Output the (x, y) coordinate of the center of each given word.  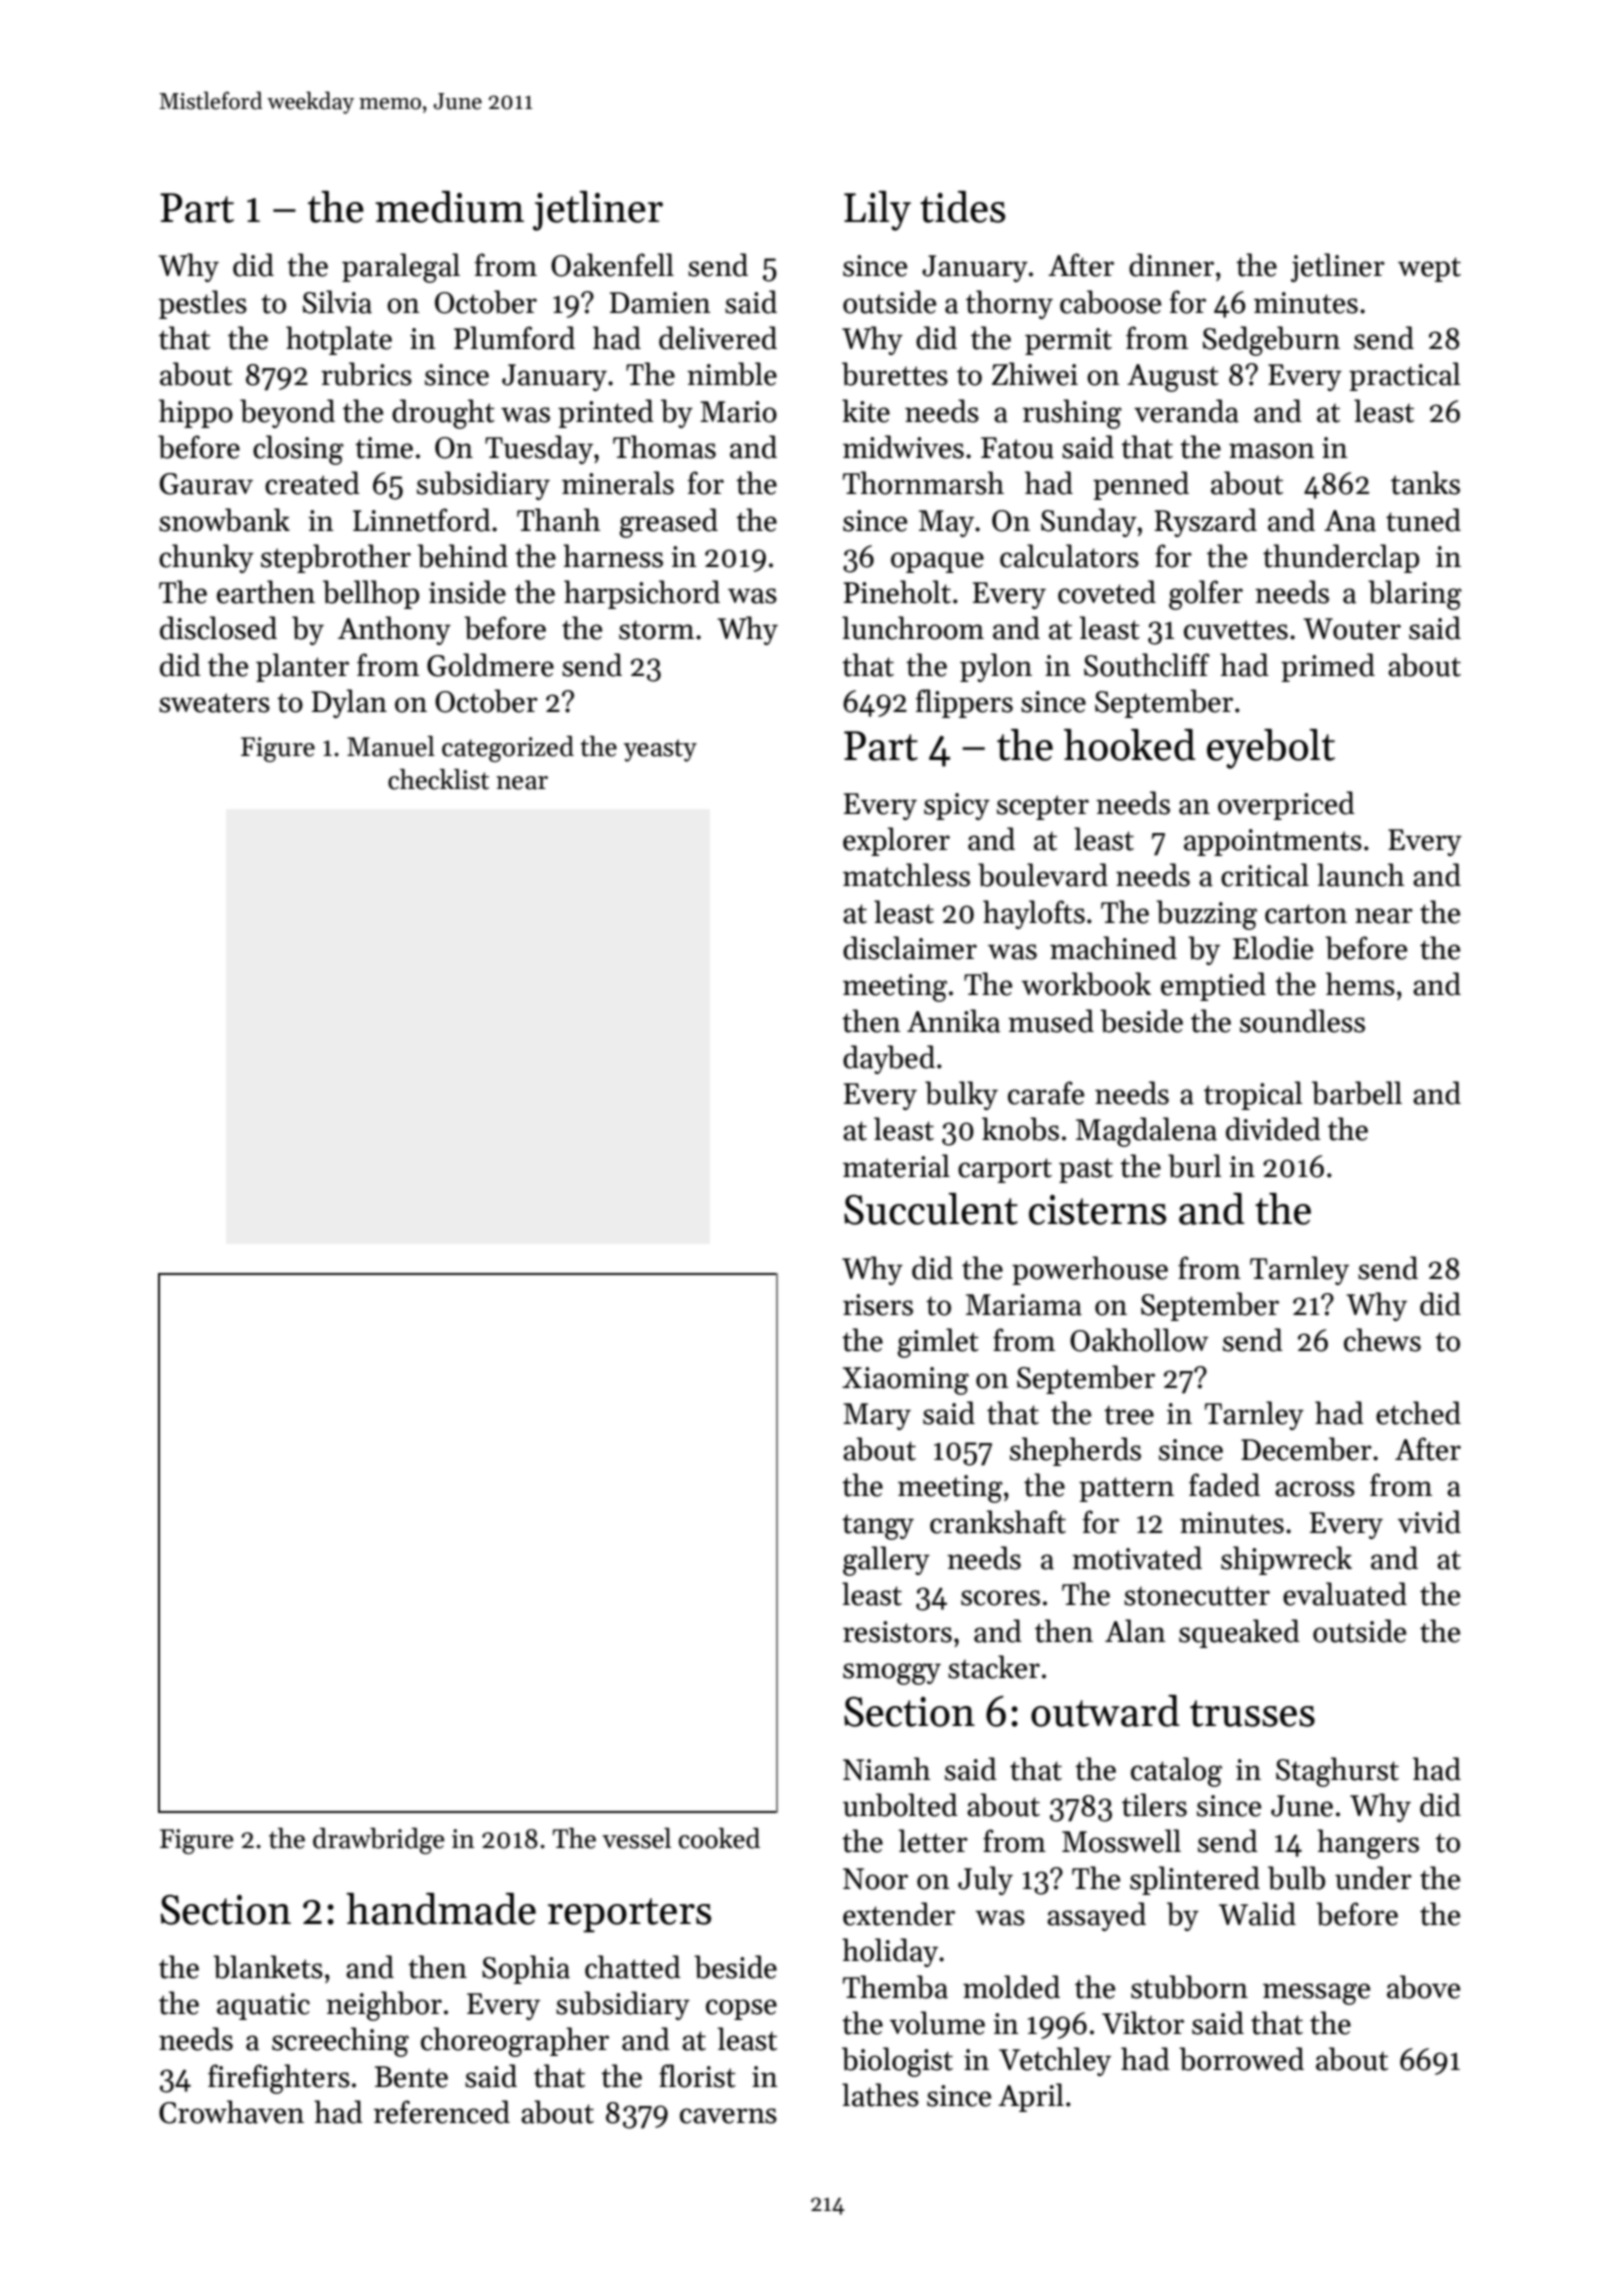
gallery (886, 1561)
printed (606, 413)
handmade (441, 1909)
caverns (728, 2116)
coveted (1107, 592)
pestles (203, 304)
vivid (1429, 1522)
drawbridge (379, 1841)
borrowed (1241, 2059)
